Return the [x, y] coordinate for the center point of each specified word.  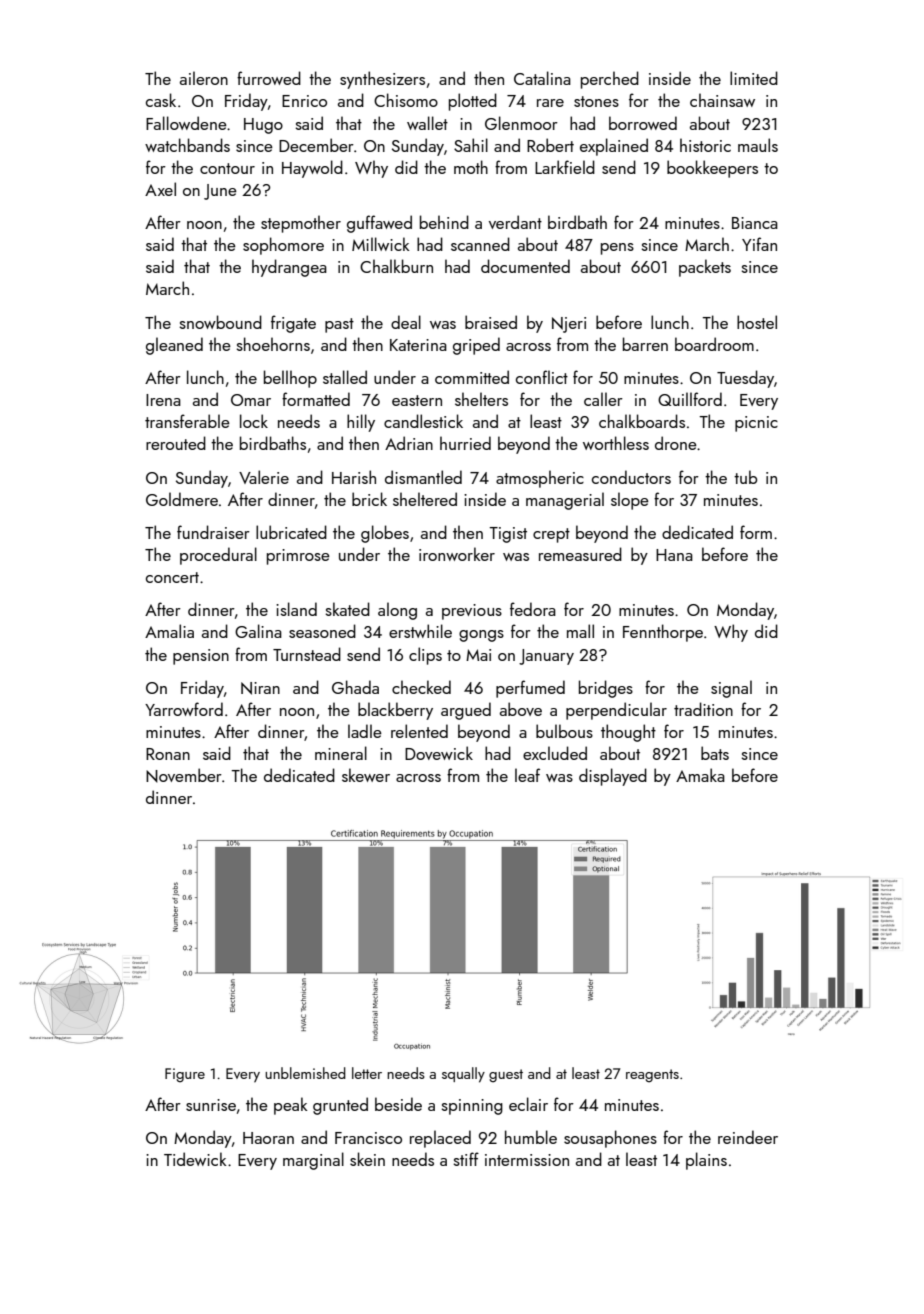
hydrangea [289, 268]
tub [745, 477]
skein [367, 1159]
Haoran [268, 1138]
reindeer [748, 1137]
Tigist [508, 535]
